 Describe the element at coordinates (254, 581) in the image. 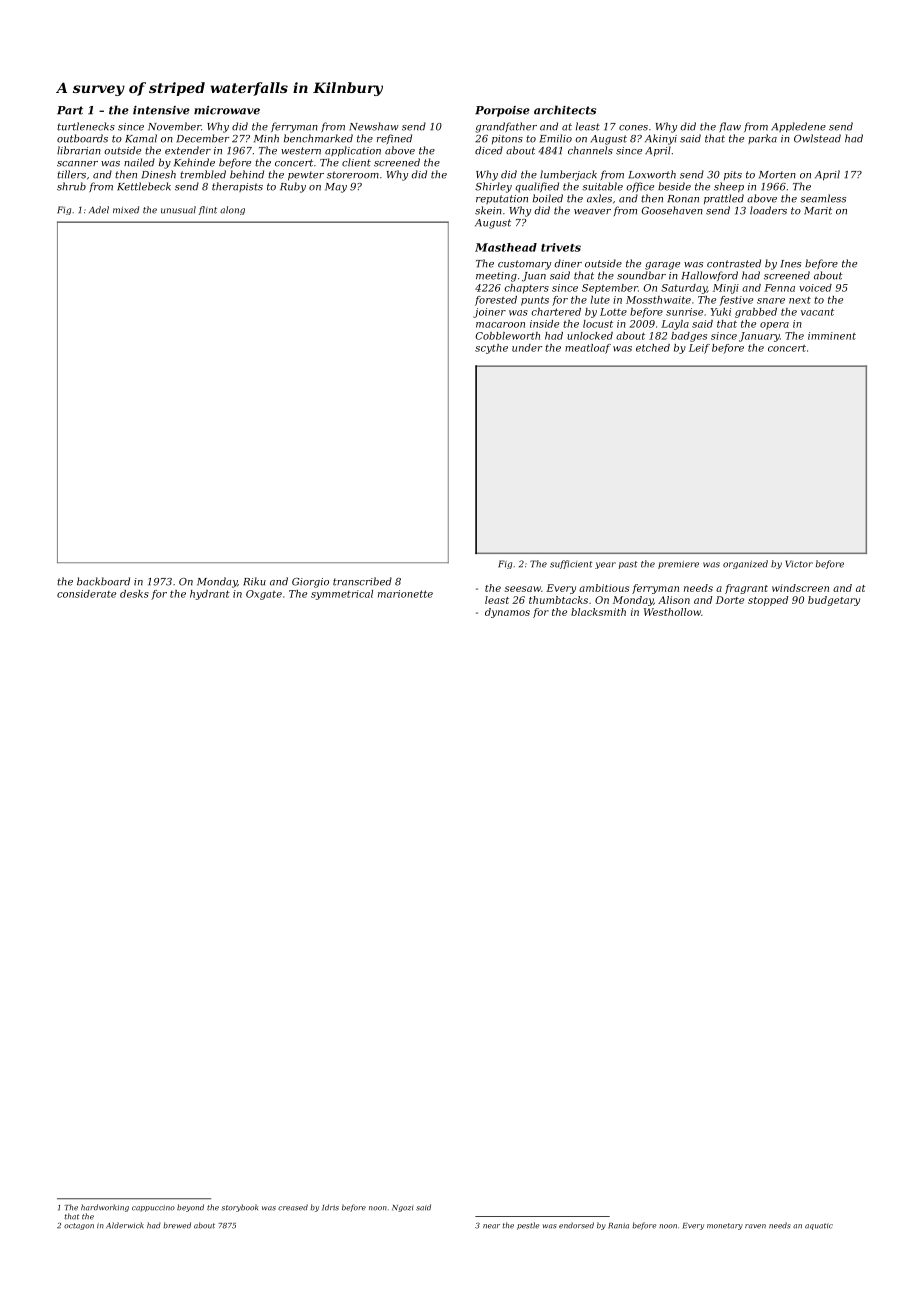

I see `Riku` at that location.
